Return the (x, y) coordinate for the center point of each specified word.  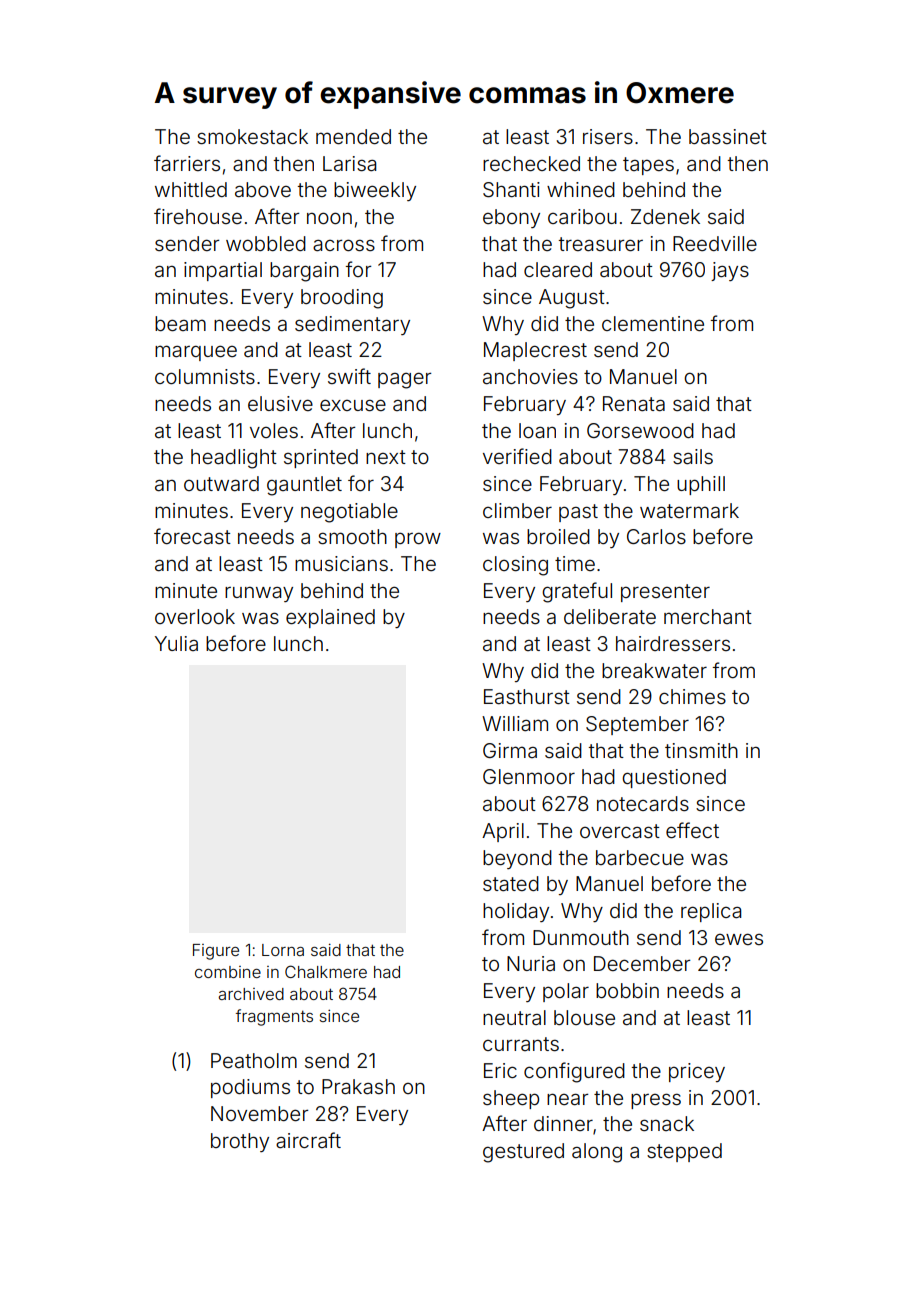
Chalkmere (326, 971)
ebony (511, 218)
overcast (620, 831)
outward (221, 483)
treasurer (600, 244)
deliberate (610, 616)
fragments (274, 1017)
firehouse (198, 216)
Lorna (283, 950)
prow (418, 540)
